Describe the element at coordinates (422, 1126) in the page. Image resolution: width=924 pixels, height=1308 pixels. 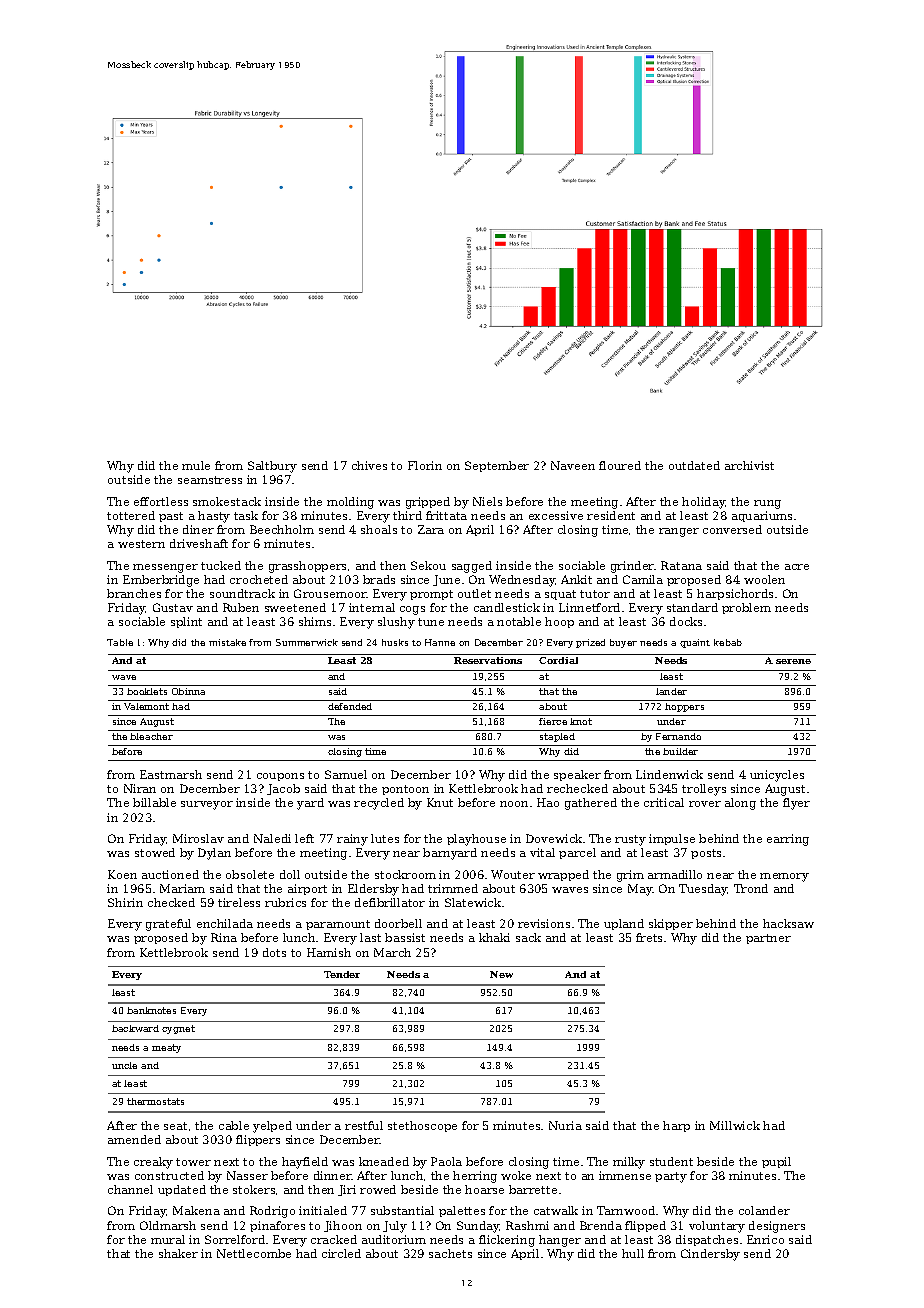
I see `stethoscope` at that location.
